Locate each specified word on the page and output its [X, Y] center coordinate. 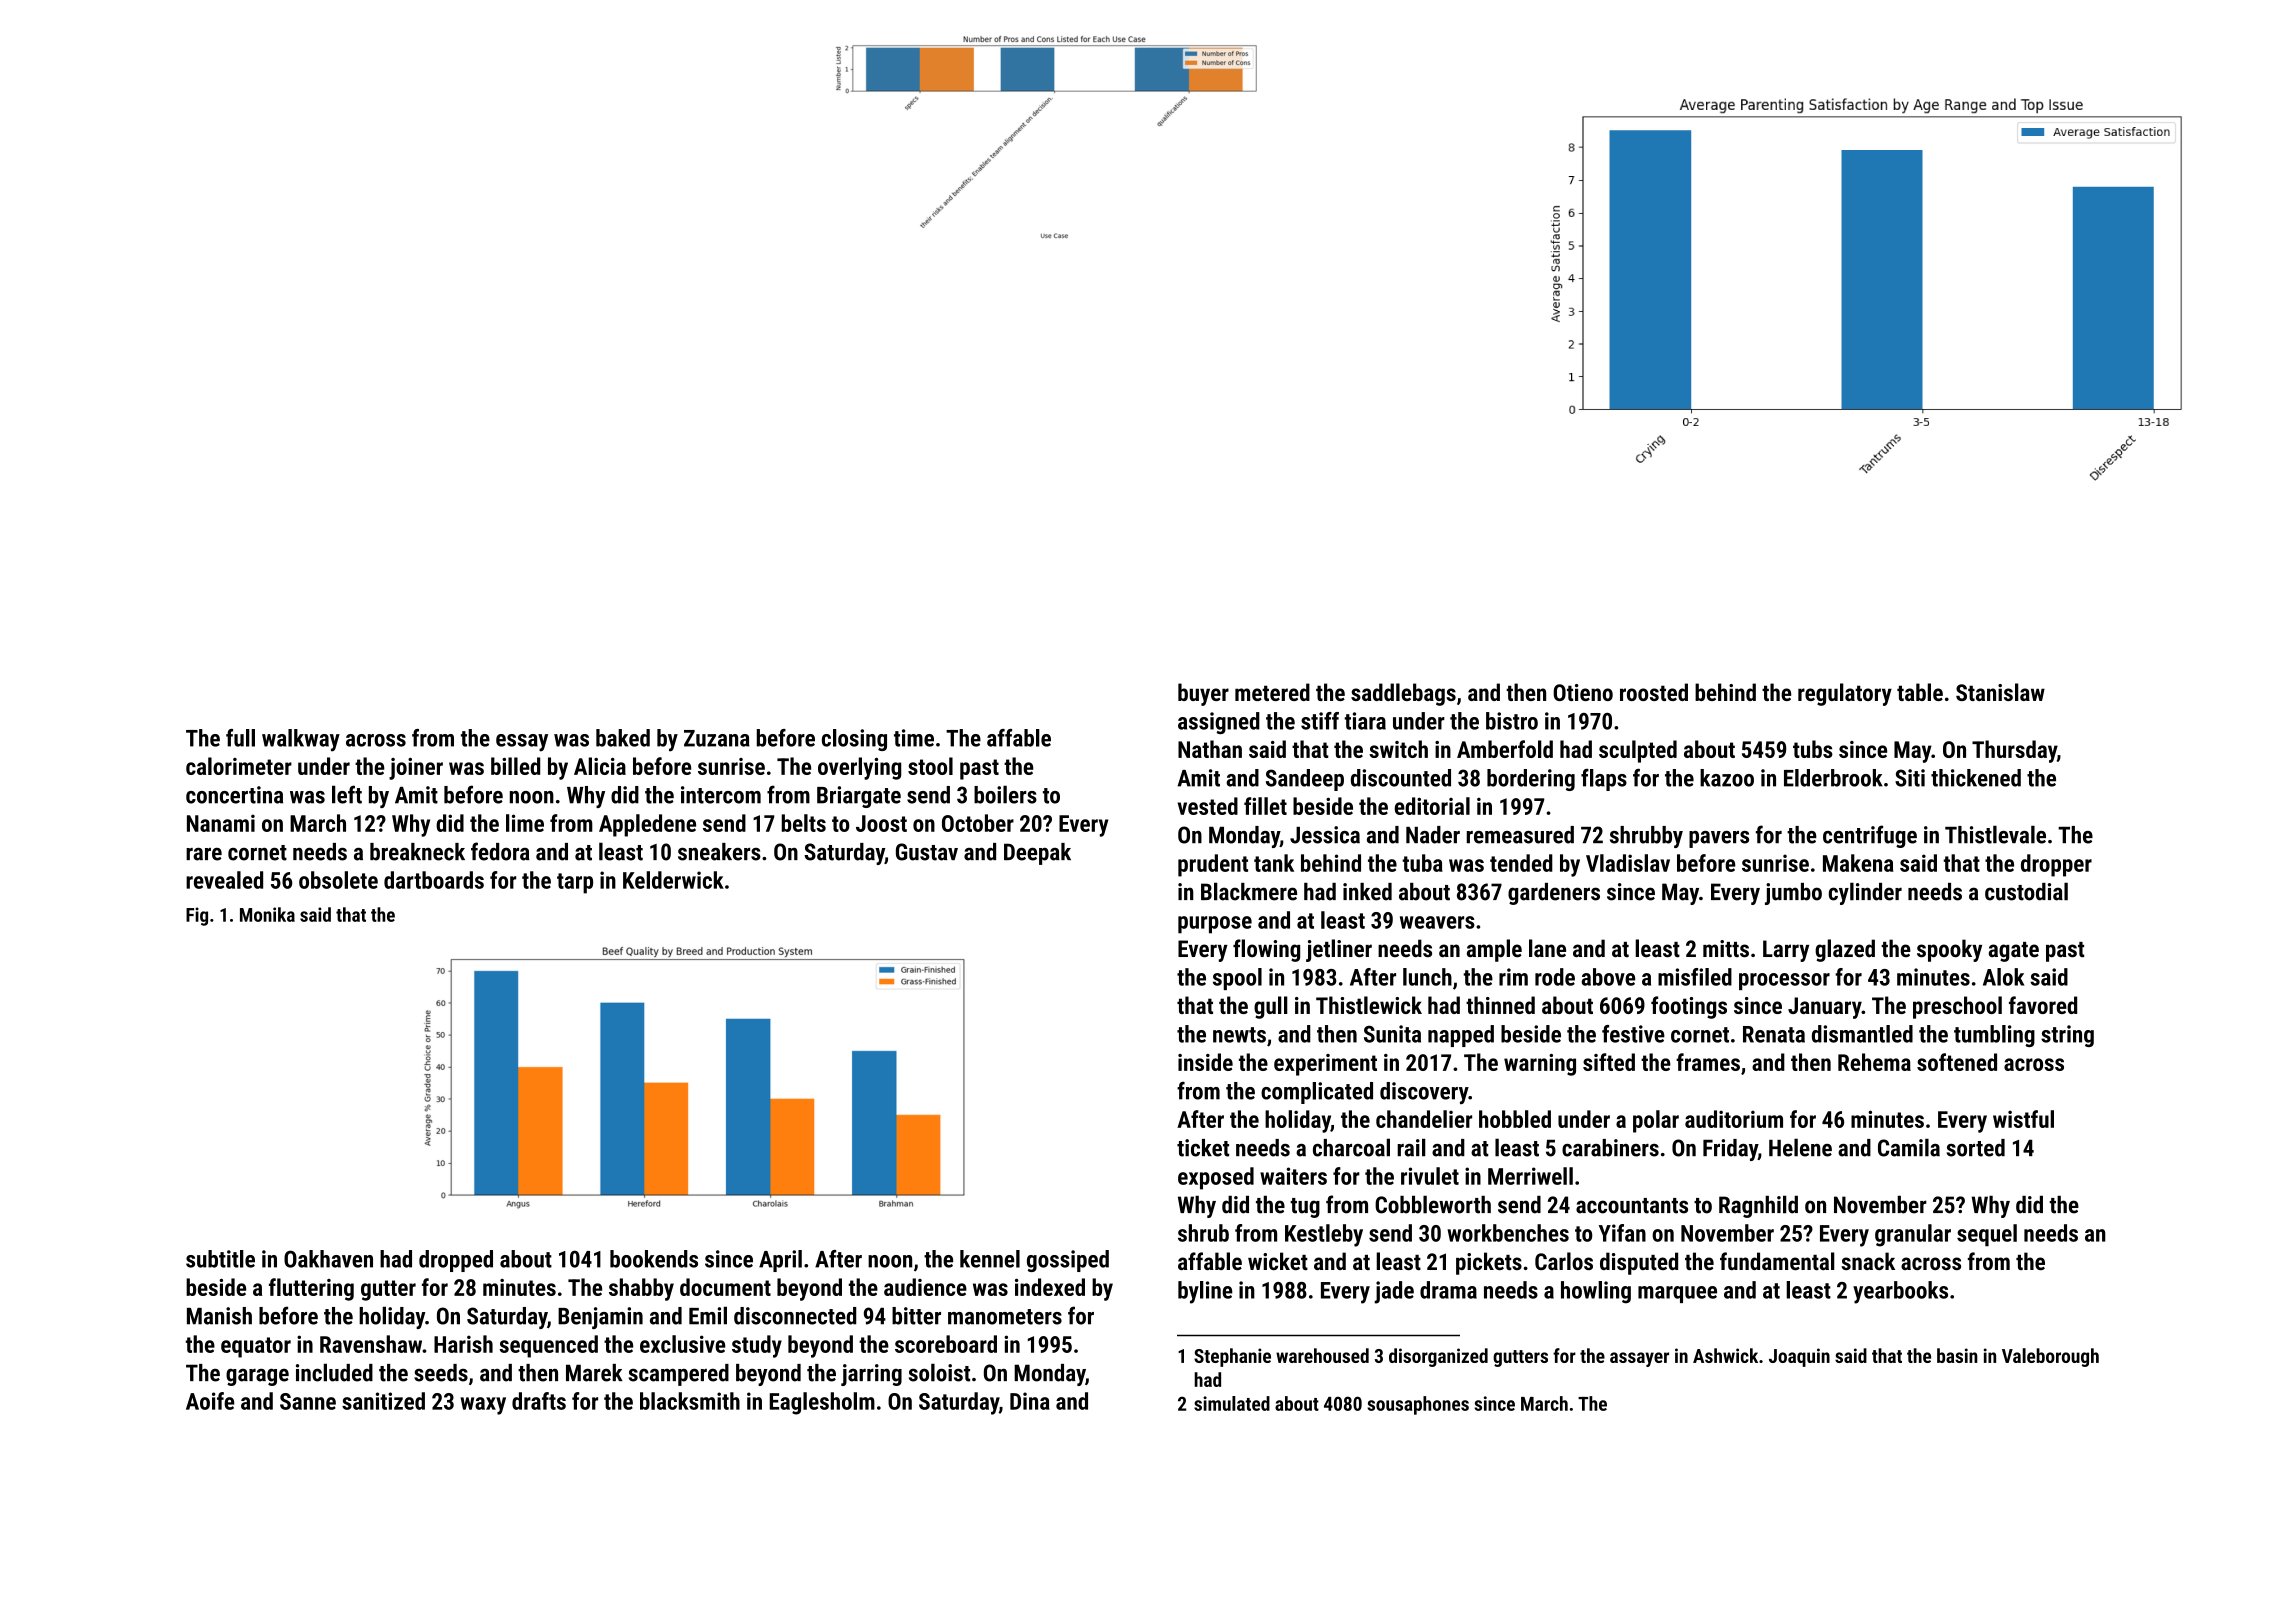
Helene [1800, 1147]
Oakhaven [328, 1259]
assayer [1639, 1359]
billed [515, 766]
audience [925, 1287]
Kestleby [1324, 1235]
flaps [1604, 780]
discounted [1401, 778]
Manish [219, 1316]
